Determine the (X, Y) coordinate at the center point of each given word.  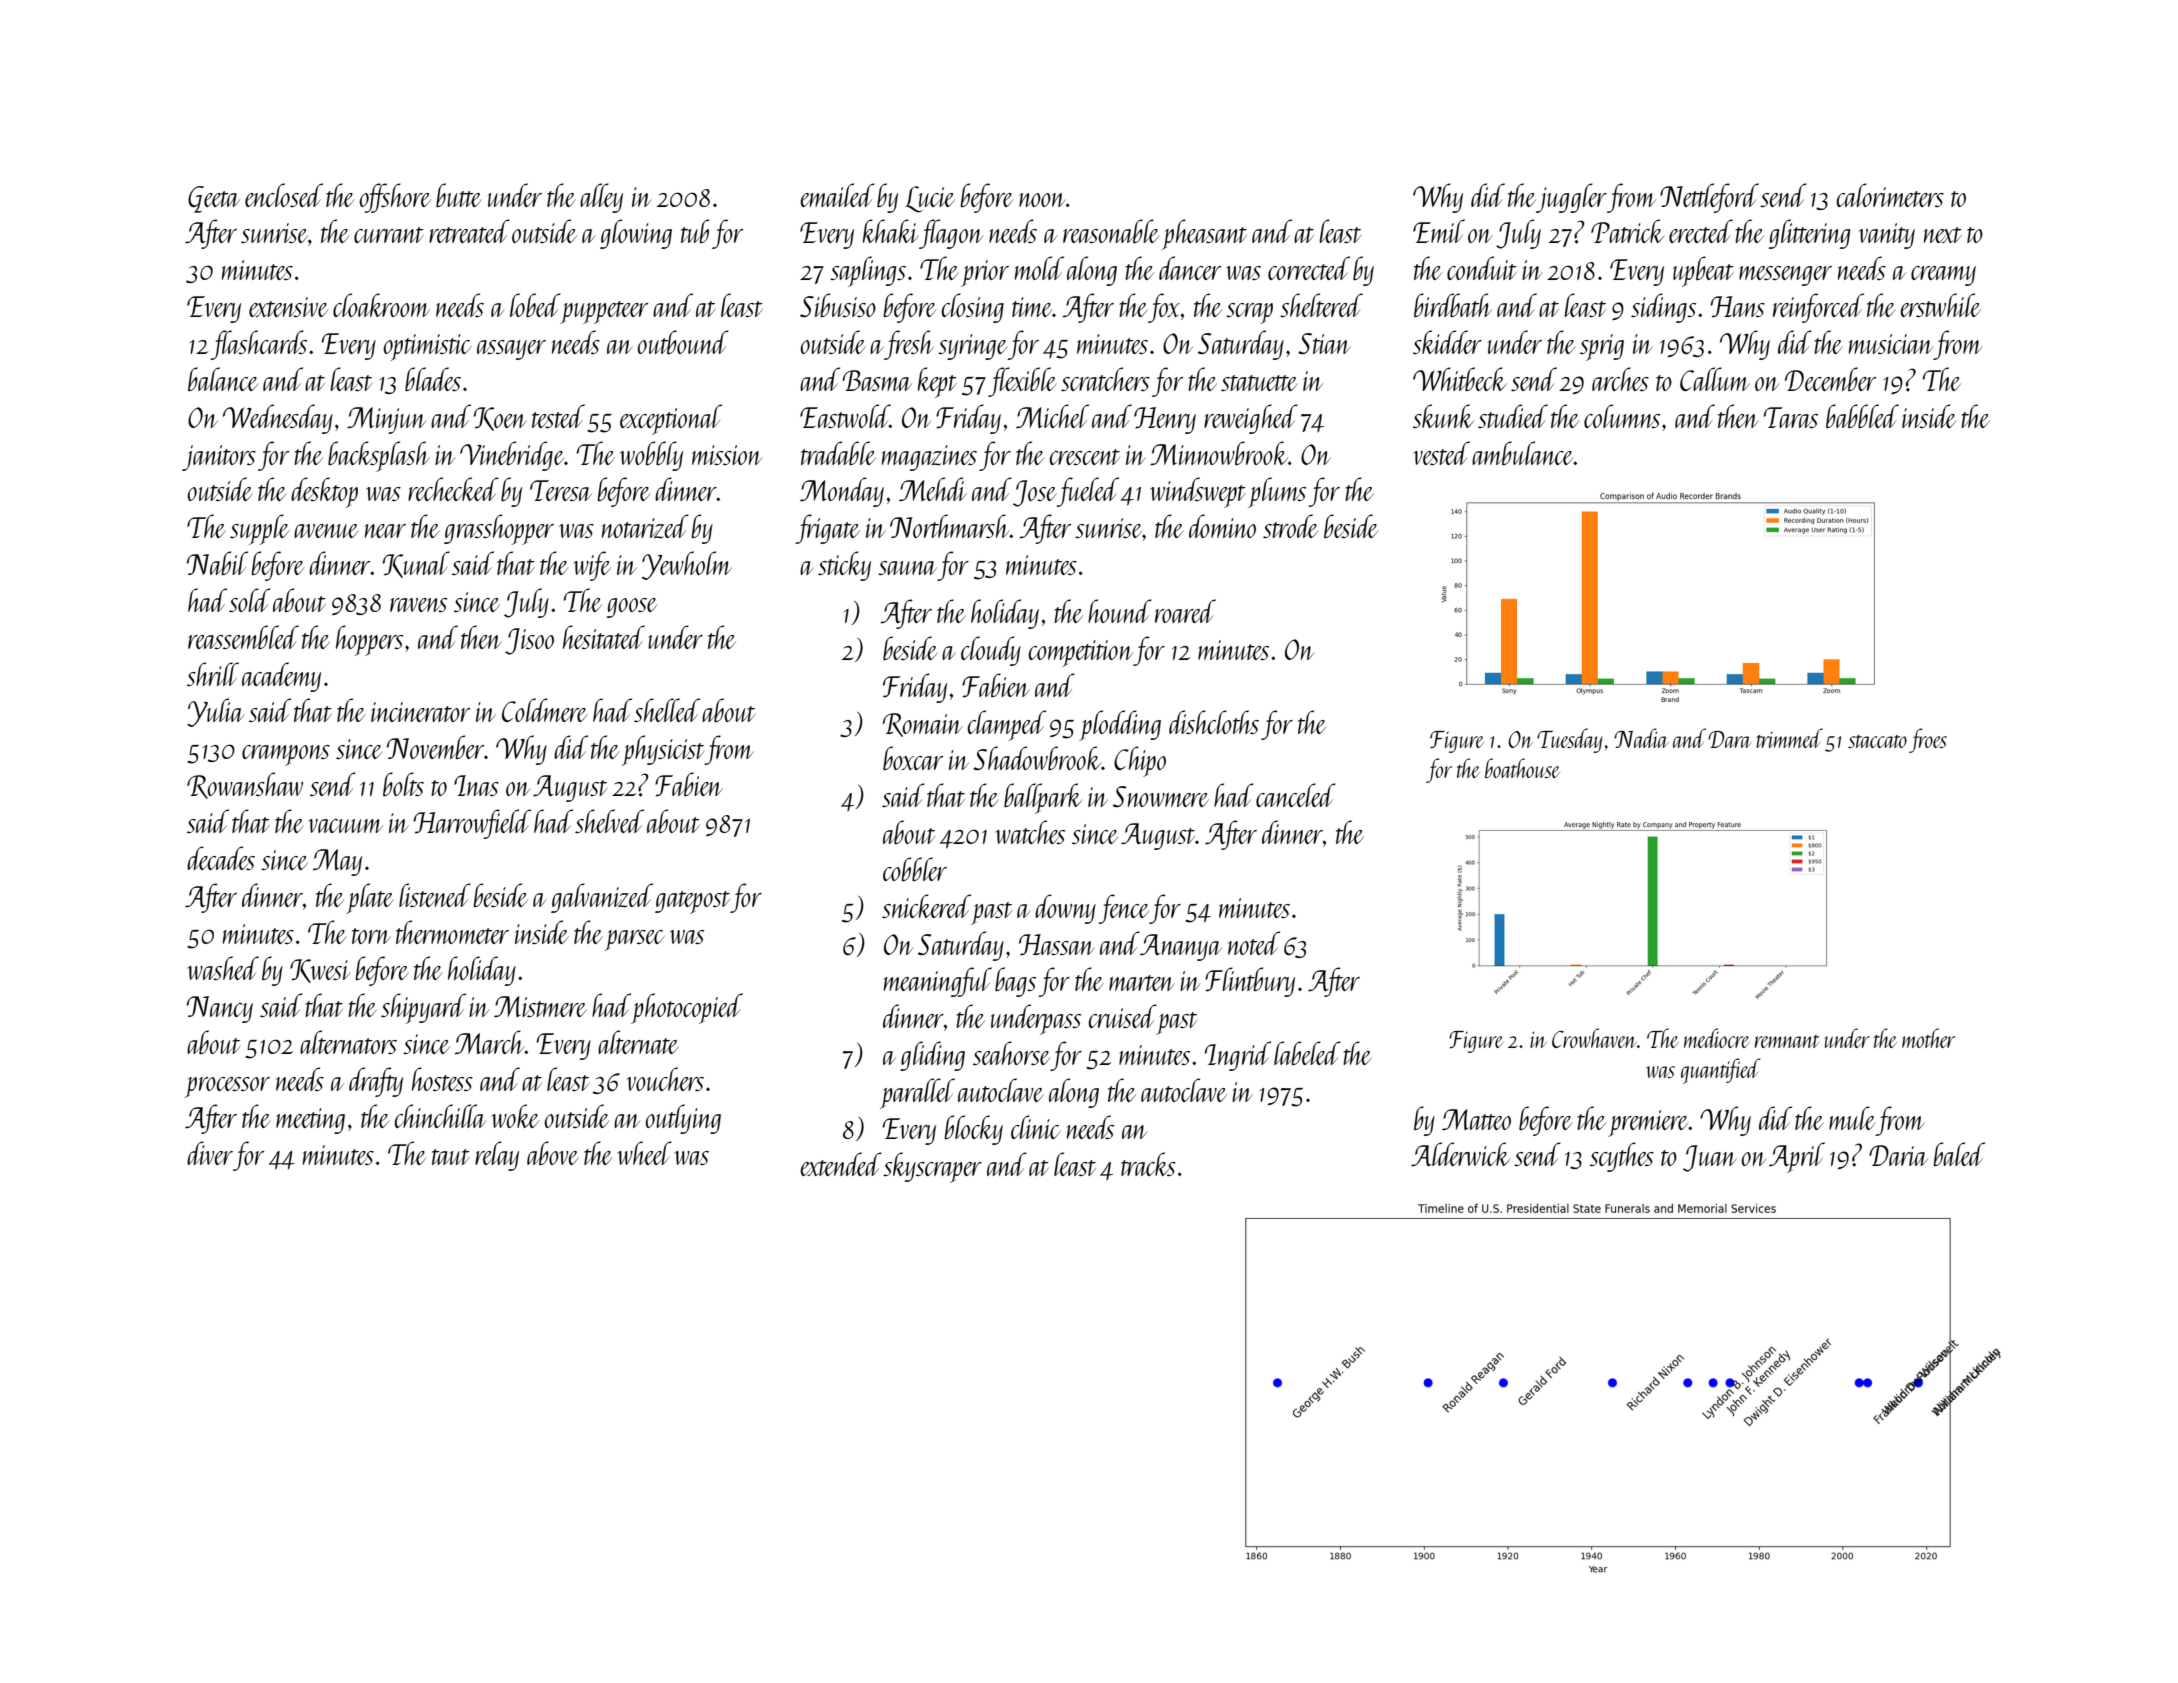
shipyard (423, 1008)
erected (1701, 231)
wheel (644, 1153)
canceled (1296, 795)
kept (937, 382)
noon (1042, 200)
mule (1852, 1118)
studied (1513, 416)
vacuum (345, 826)
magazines (929, 458)
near (385, 531)
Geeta (214, 199)
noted (1254, 943)
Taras (1791, 417)
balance (223, 379)
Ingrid (1238, 1056)
